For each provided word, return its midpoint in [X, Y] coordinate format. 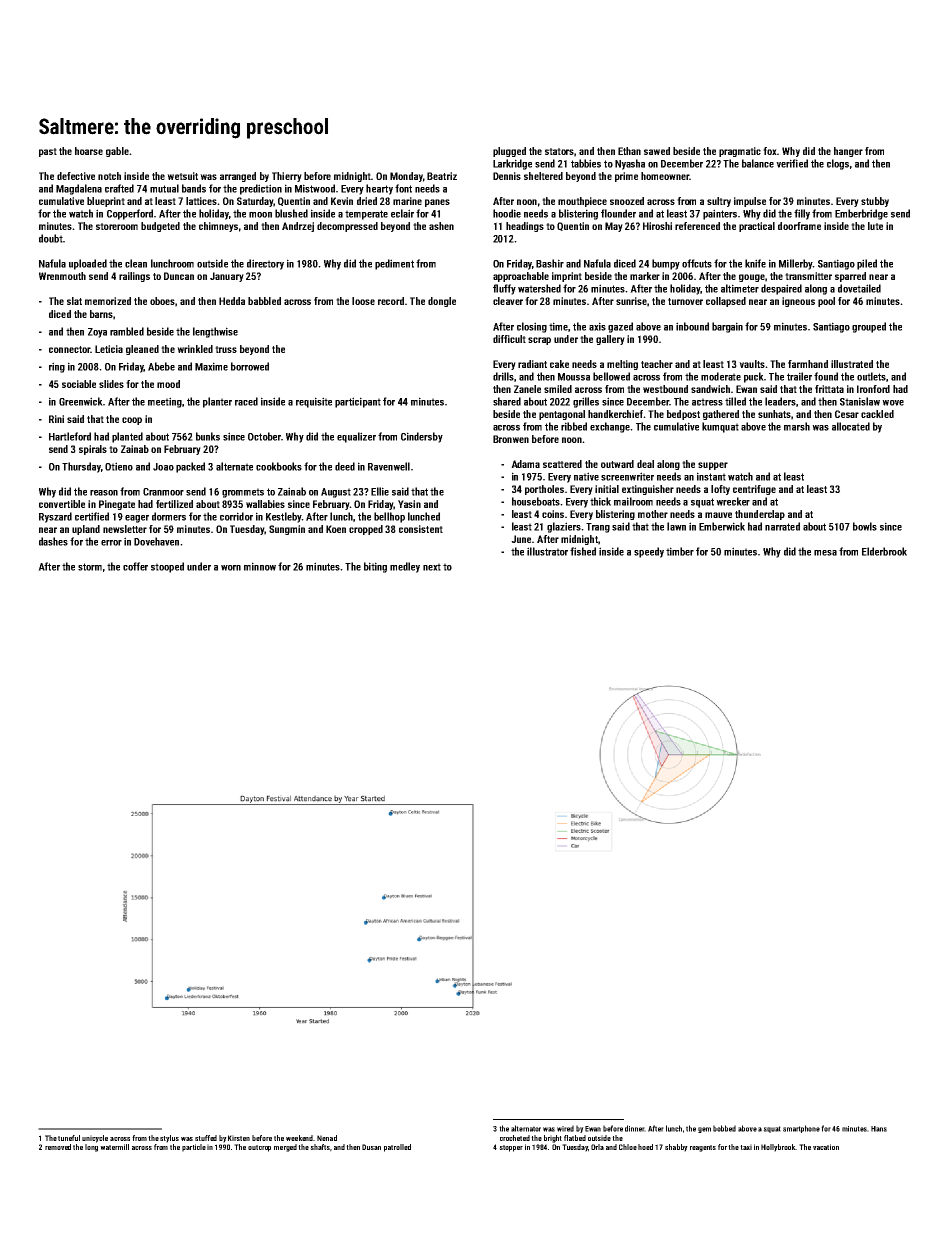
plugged [509, 152]
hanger [848, 152]
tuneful [69, 1138]
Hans [879, 1129]
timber [680, 551]
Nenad [327, 1138]
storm [90, 567]
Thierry [287, 177]
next [432, 567]
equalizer [356, 437]
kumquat [720, 427]
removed [58, 1147]
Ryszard [55, 517]
